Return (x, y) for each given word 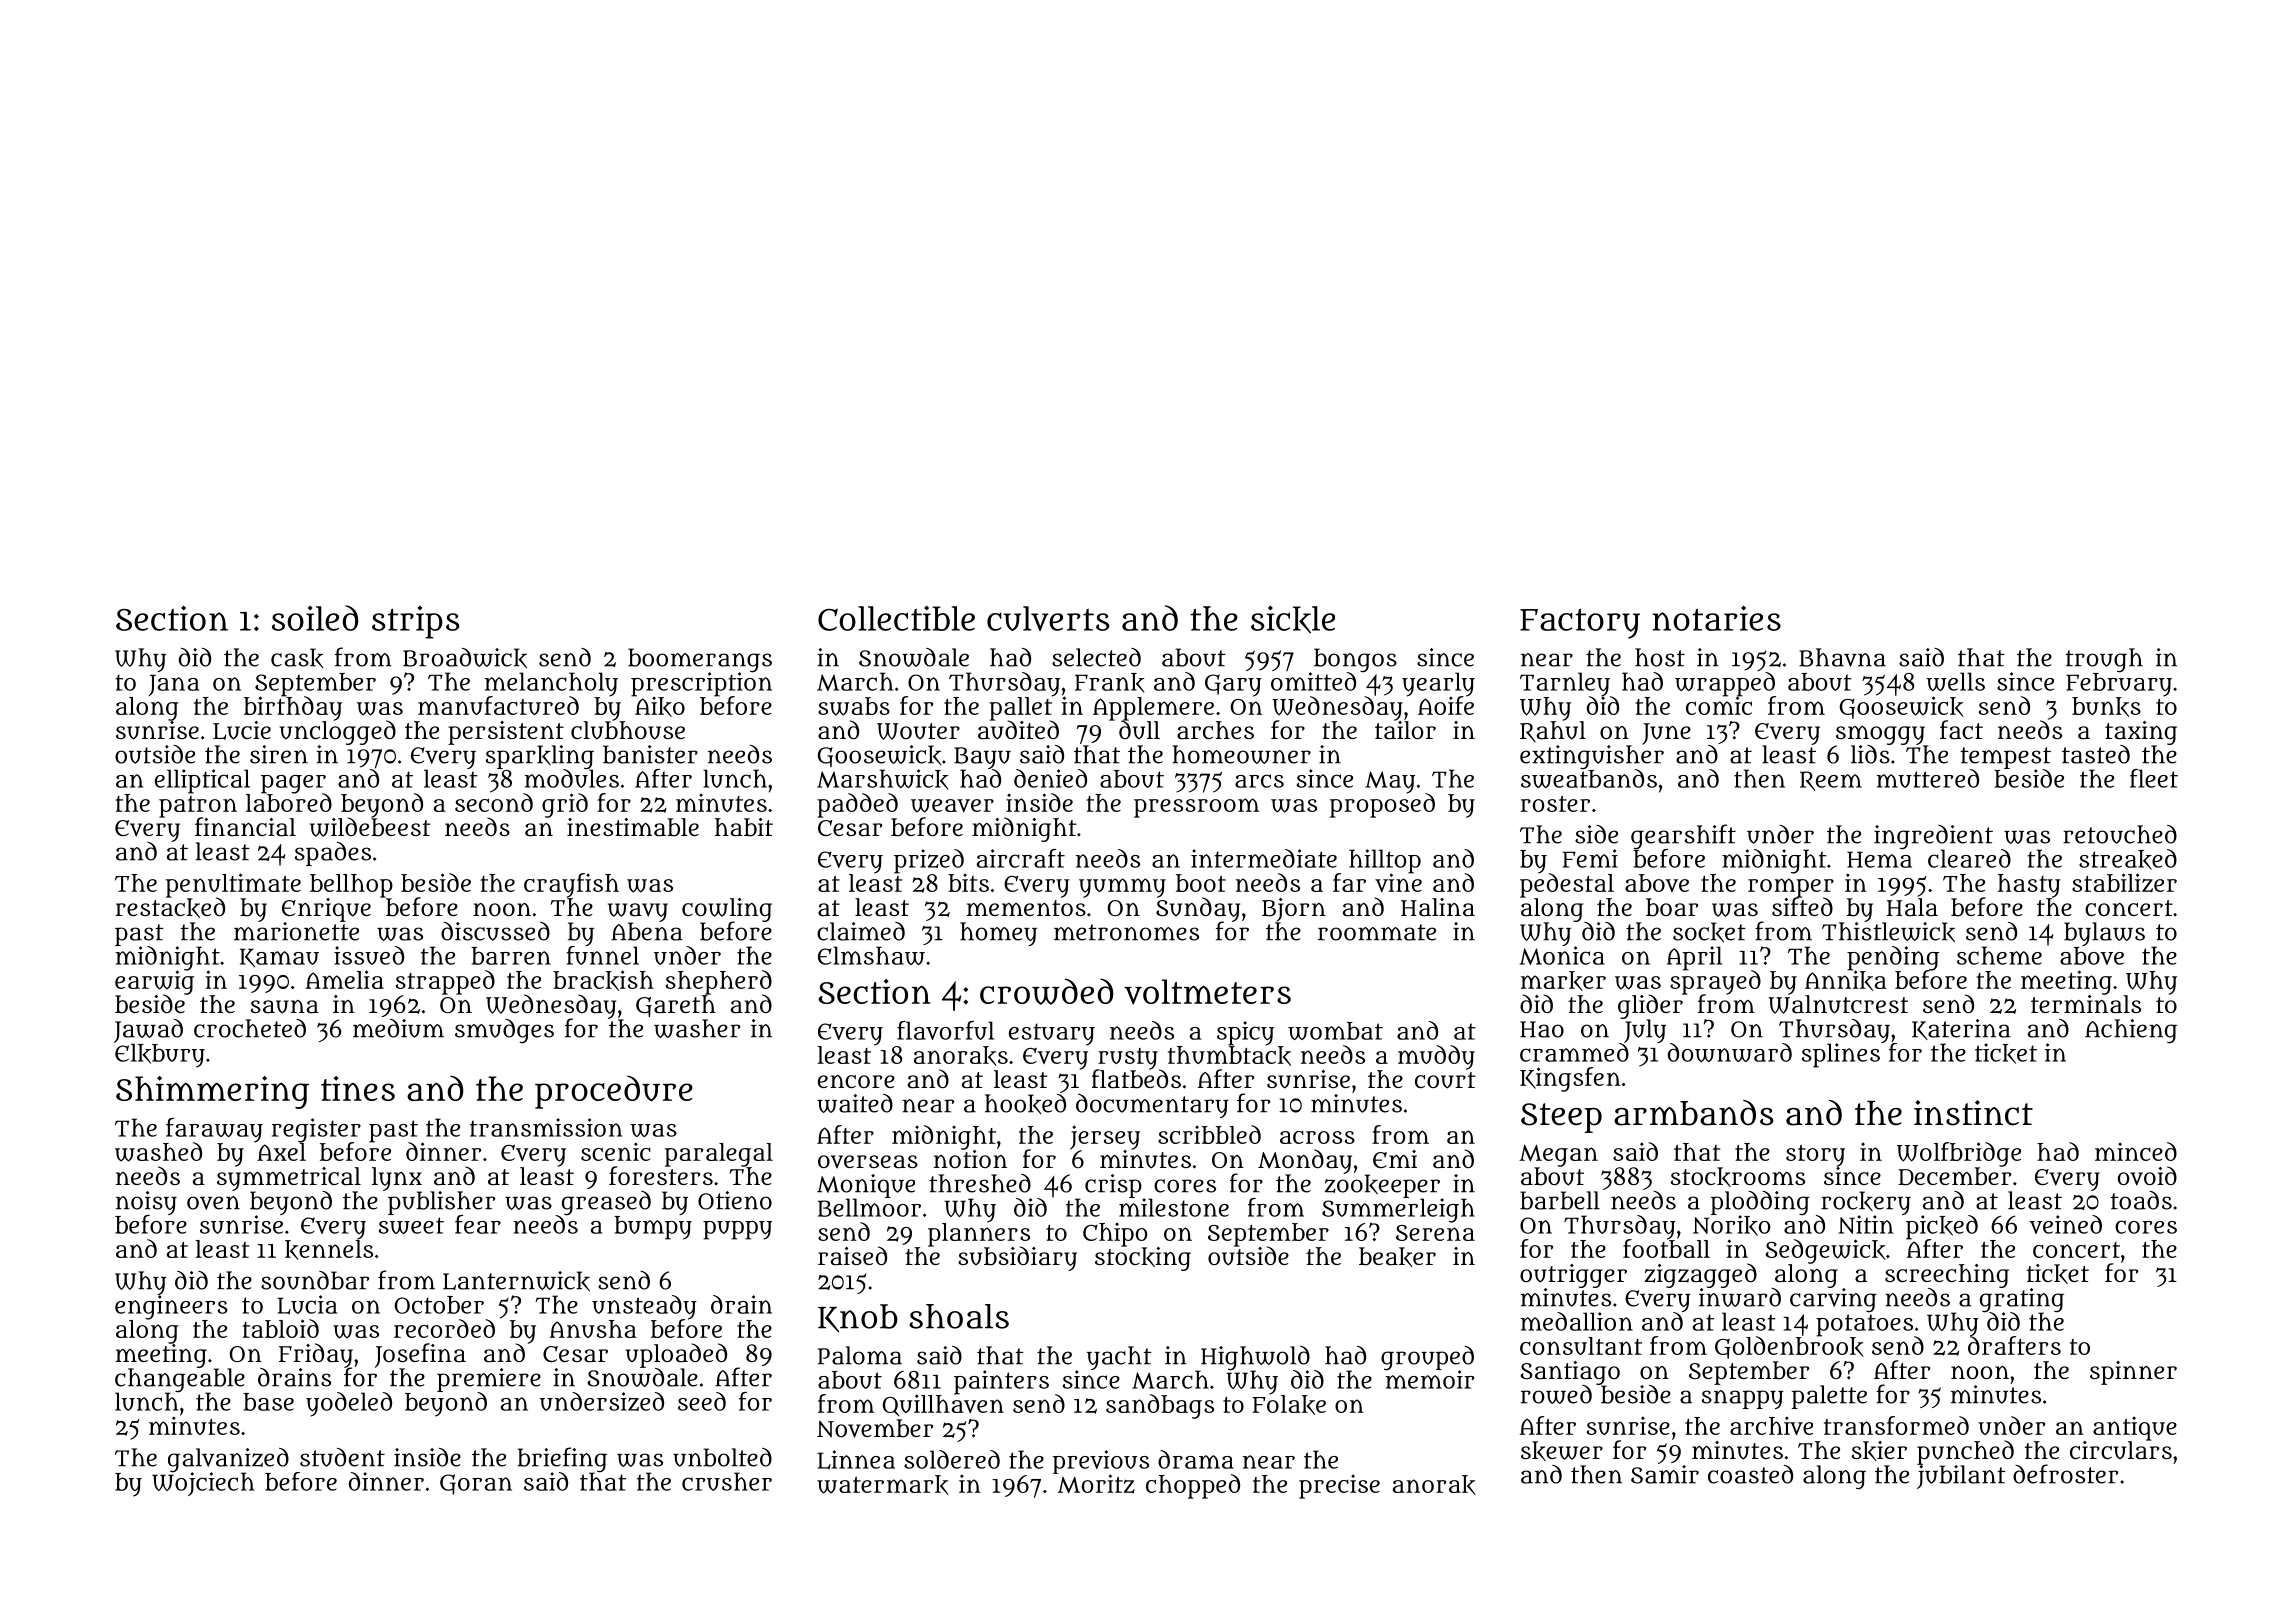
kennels (329, 1250)
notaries (1716, 618)
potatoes (1864, 1325)
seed (702, 1401)
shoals (959, 1316)
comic (1719, 705)
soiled (315, 618)
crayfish (571, 885)
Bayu (982, 758)
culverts (1048, 618)
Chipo (1115, 1234)
